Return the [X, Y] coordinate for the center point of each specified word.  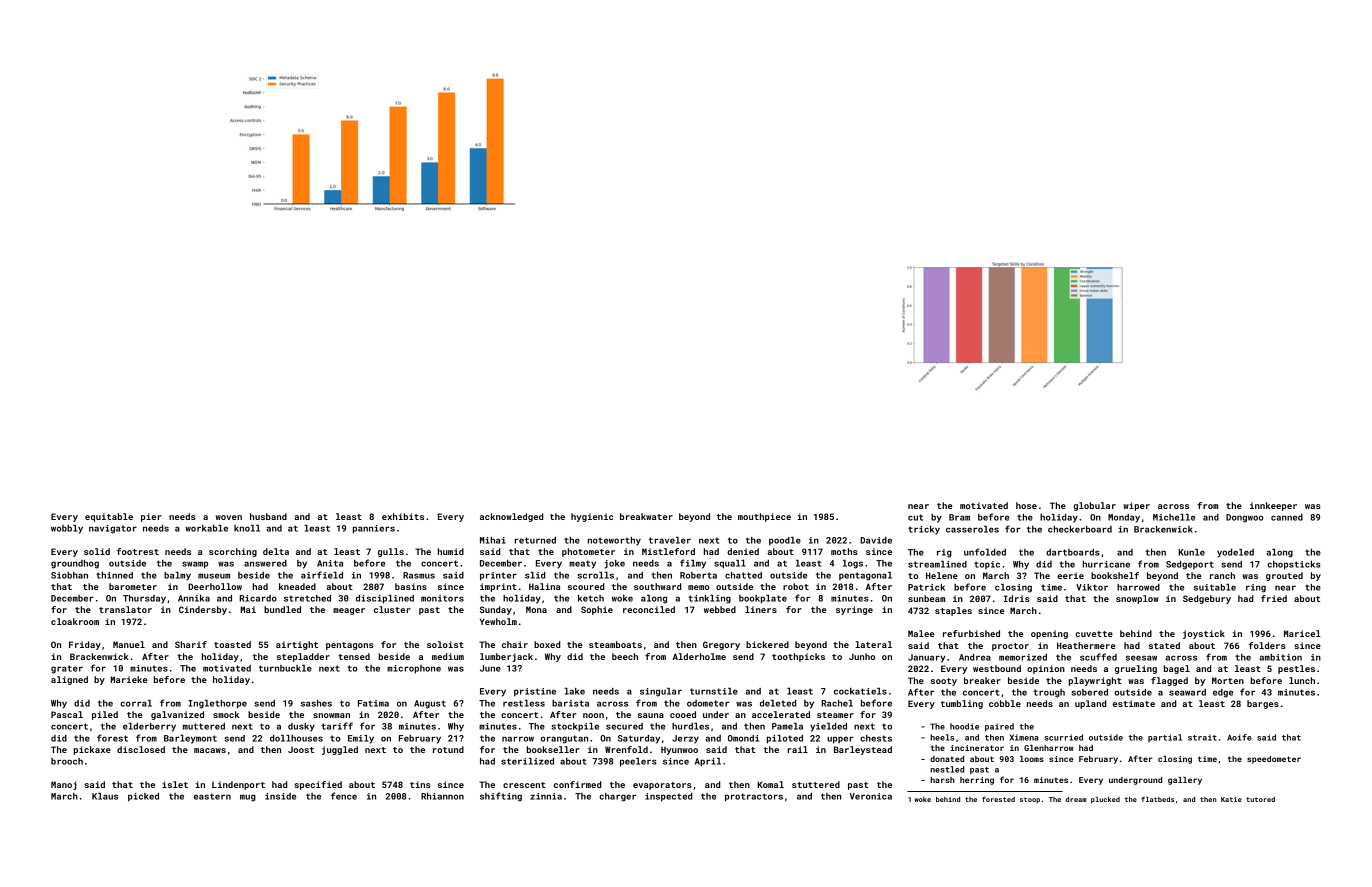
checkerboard [1080, 529]
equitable [109, 517]
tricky [924, 530]
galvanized [177, 715]
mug [248, 798]
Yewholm [498, 621]
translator [125, 609]
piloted [785, 739]
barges [1263, 704]
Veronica [871, 796]
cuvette [1094, 634]
